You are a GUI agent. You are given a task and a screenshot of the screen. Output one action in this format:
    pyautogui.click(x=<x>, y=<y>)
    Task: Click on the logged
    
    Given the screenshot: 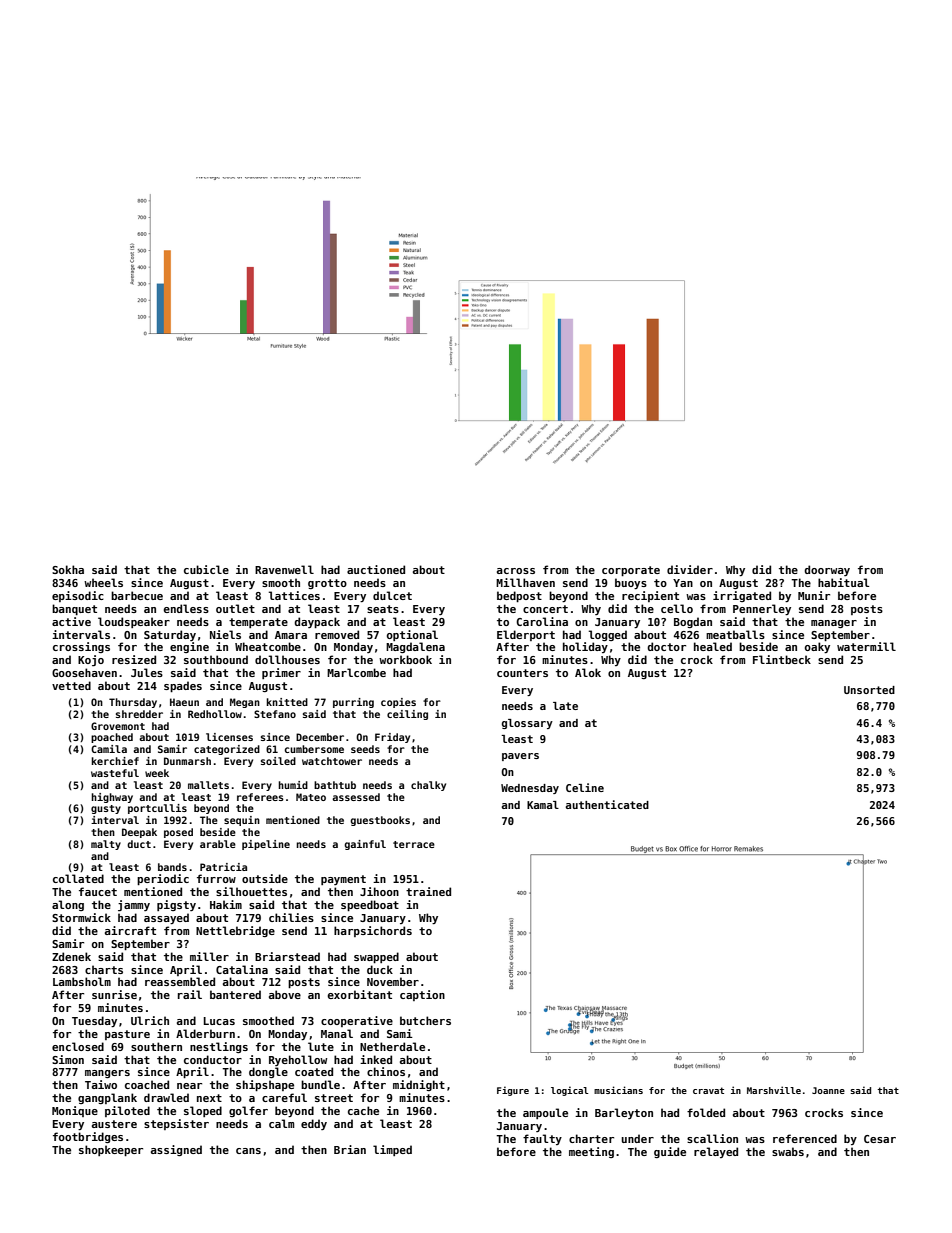 What is the action you would take?
    pyautogui.click(x=608, y=635)
